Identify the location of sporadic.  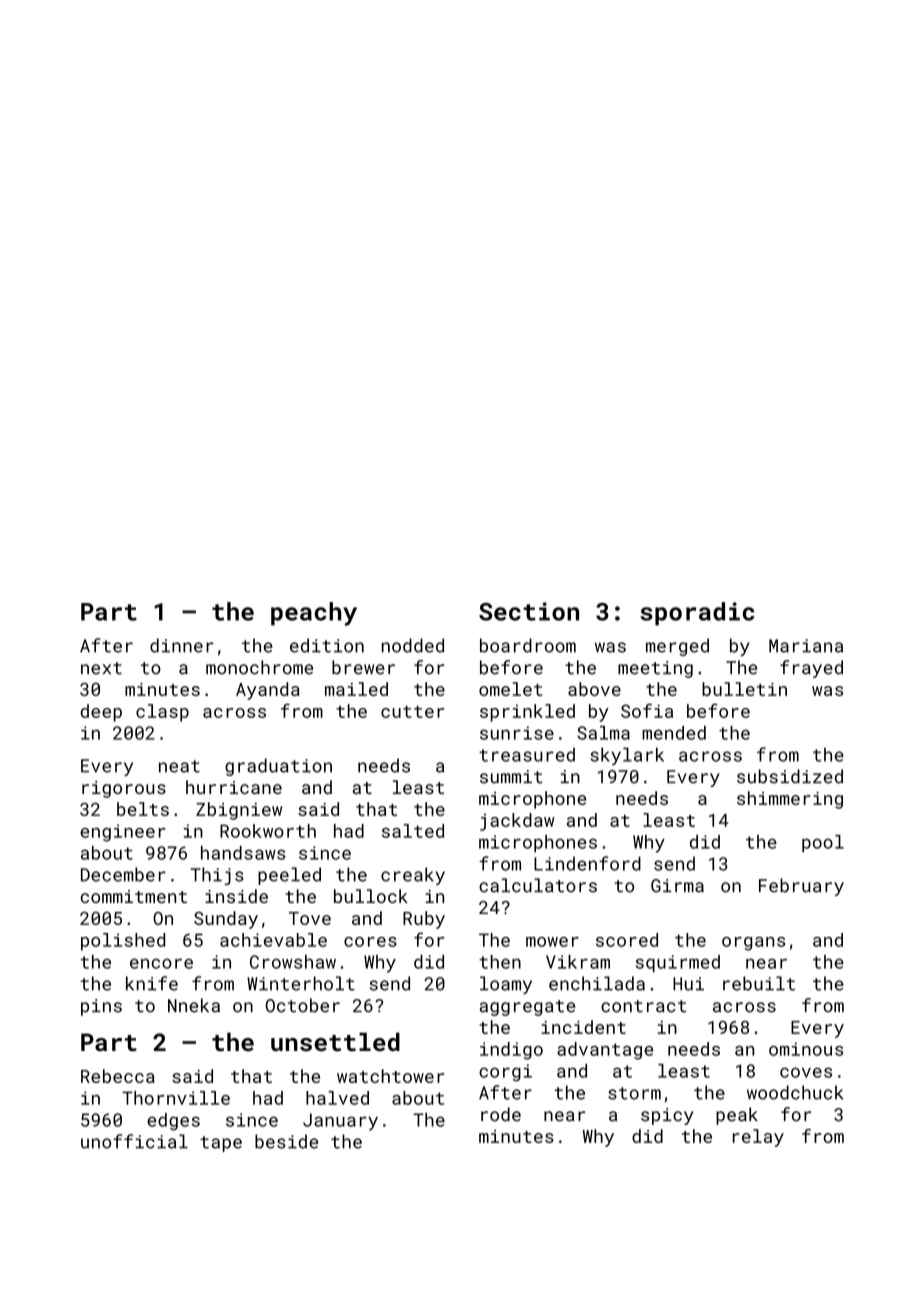
(697, 614).
